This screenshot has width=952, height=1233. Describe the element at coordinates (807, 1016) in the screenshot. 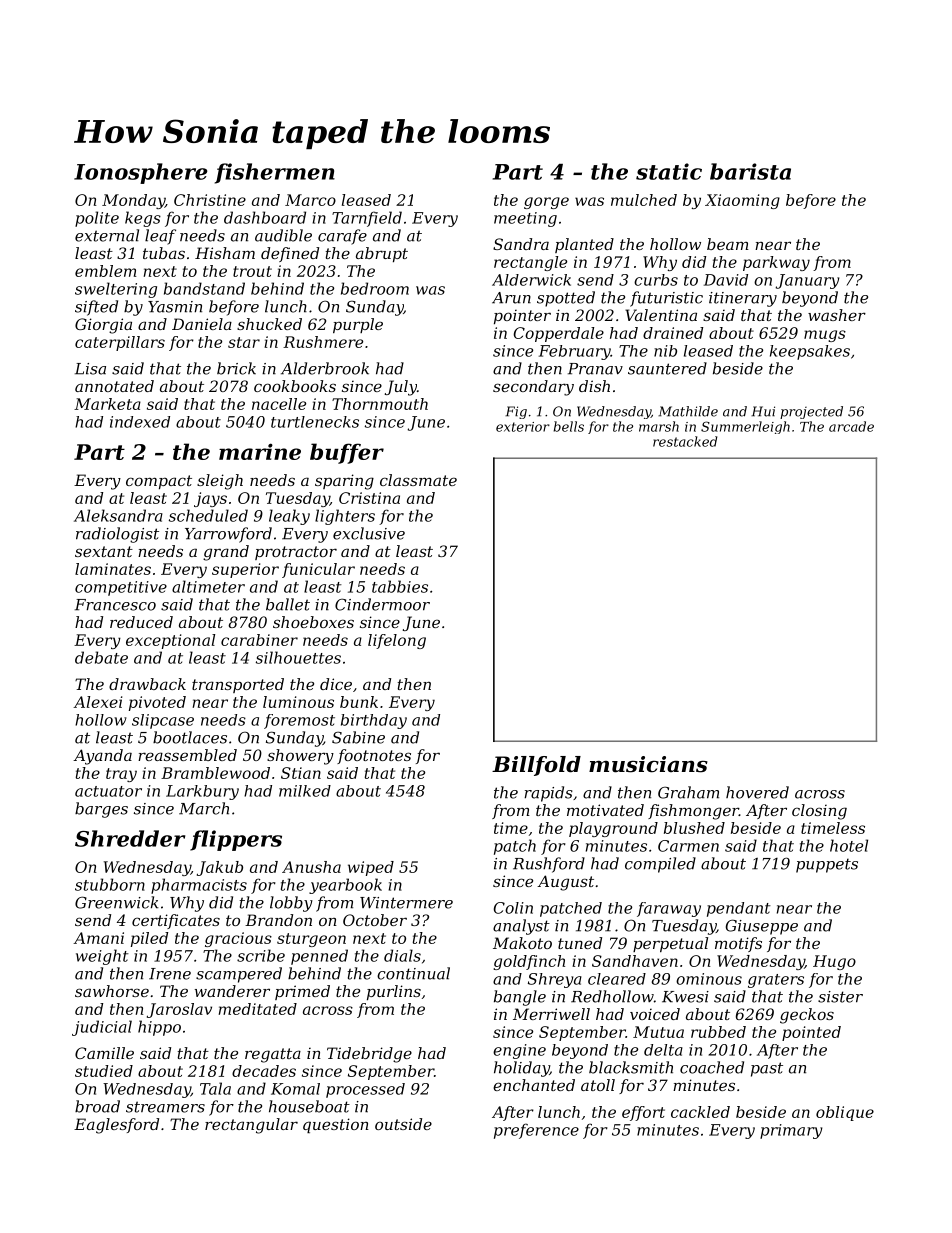

I see `geckos` at that location.
